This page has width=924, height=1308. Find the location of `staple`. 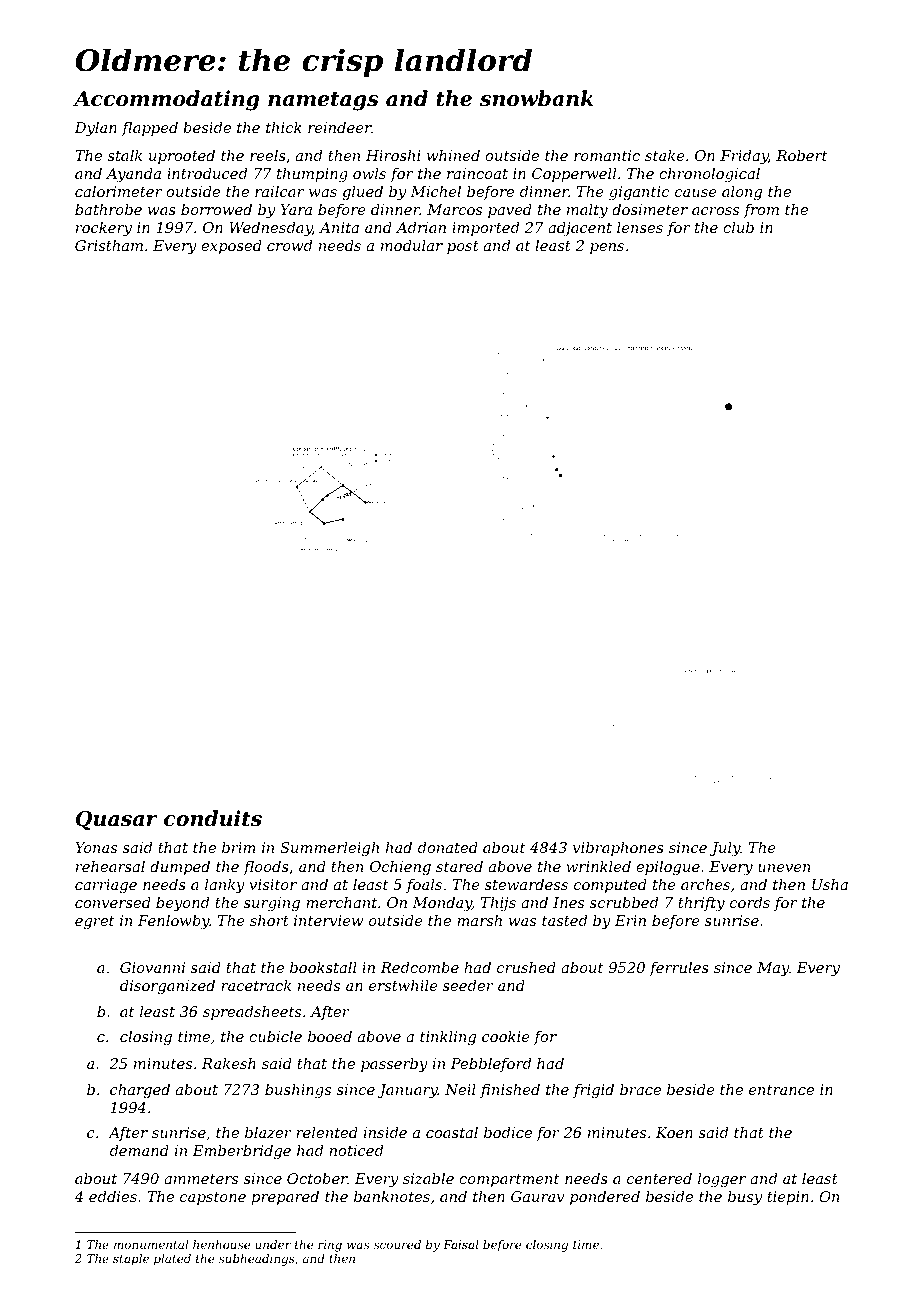

staple is located at coordinates (131, 1260).
